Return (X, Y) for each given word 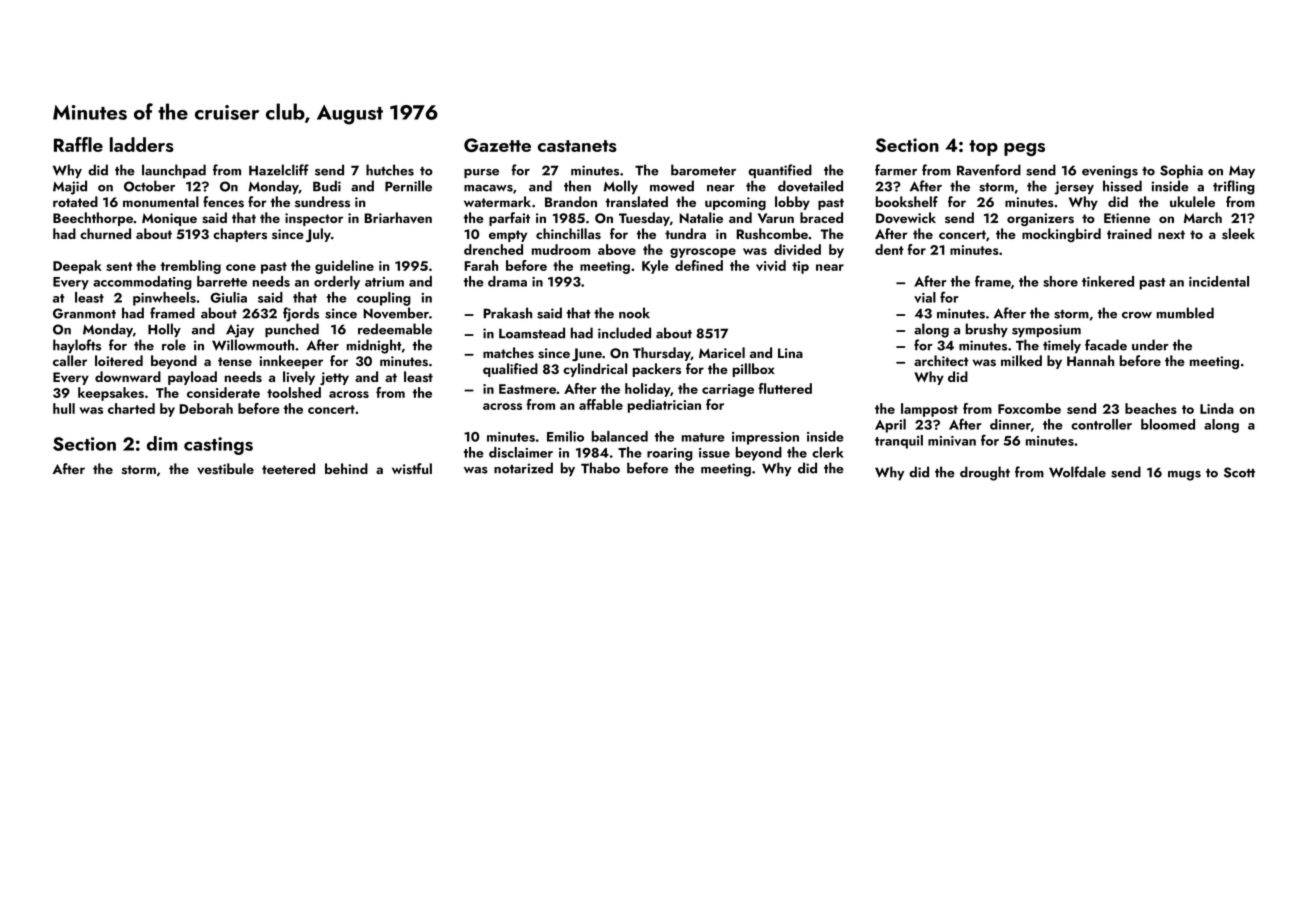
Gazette (497, 145)
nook (634, 313)
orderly (337, 283)
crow (1137, 315)
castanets (577, 146)
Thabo (600, 468)
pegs (1024, 149)
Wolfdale (1077, 472)
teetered (288, 468)
